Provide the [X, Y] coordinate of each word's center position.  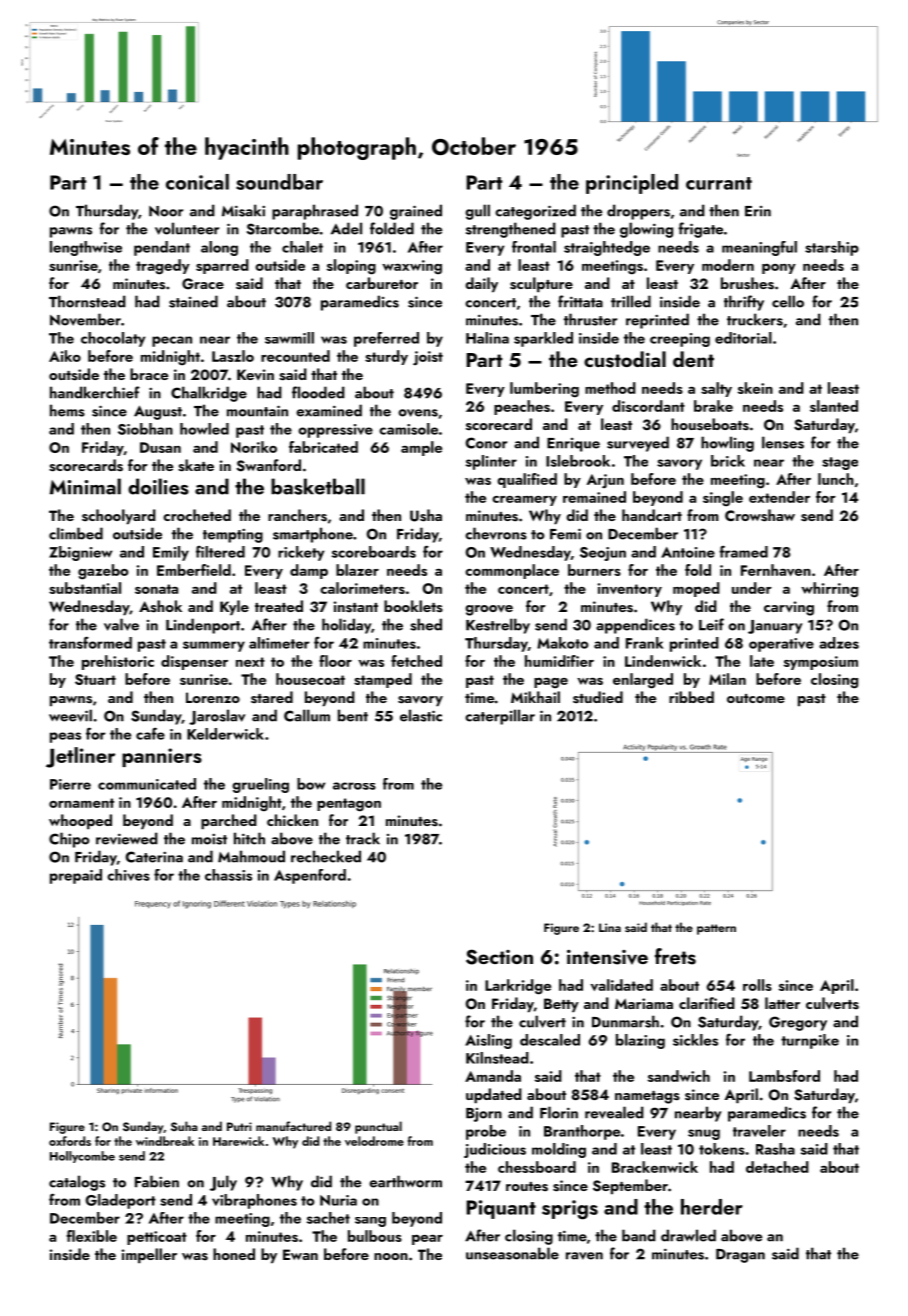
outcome [756, 698]
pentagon [349, 805]
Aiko [65, 356]
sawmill [289, 338]
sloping [351, 267]
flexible [92, 1236]
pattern [716, 929]
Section [499, 957]
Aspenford [310, 876]
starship [832, 248]
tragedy [163, 267]
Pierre [70, 784]
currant [719, 183]
